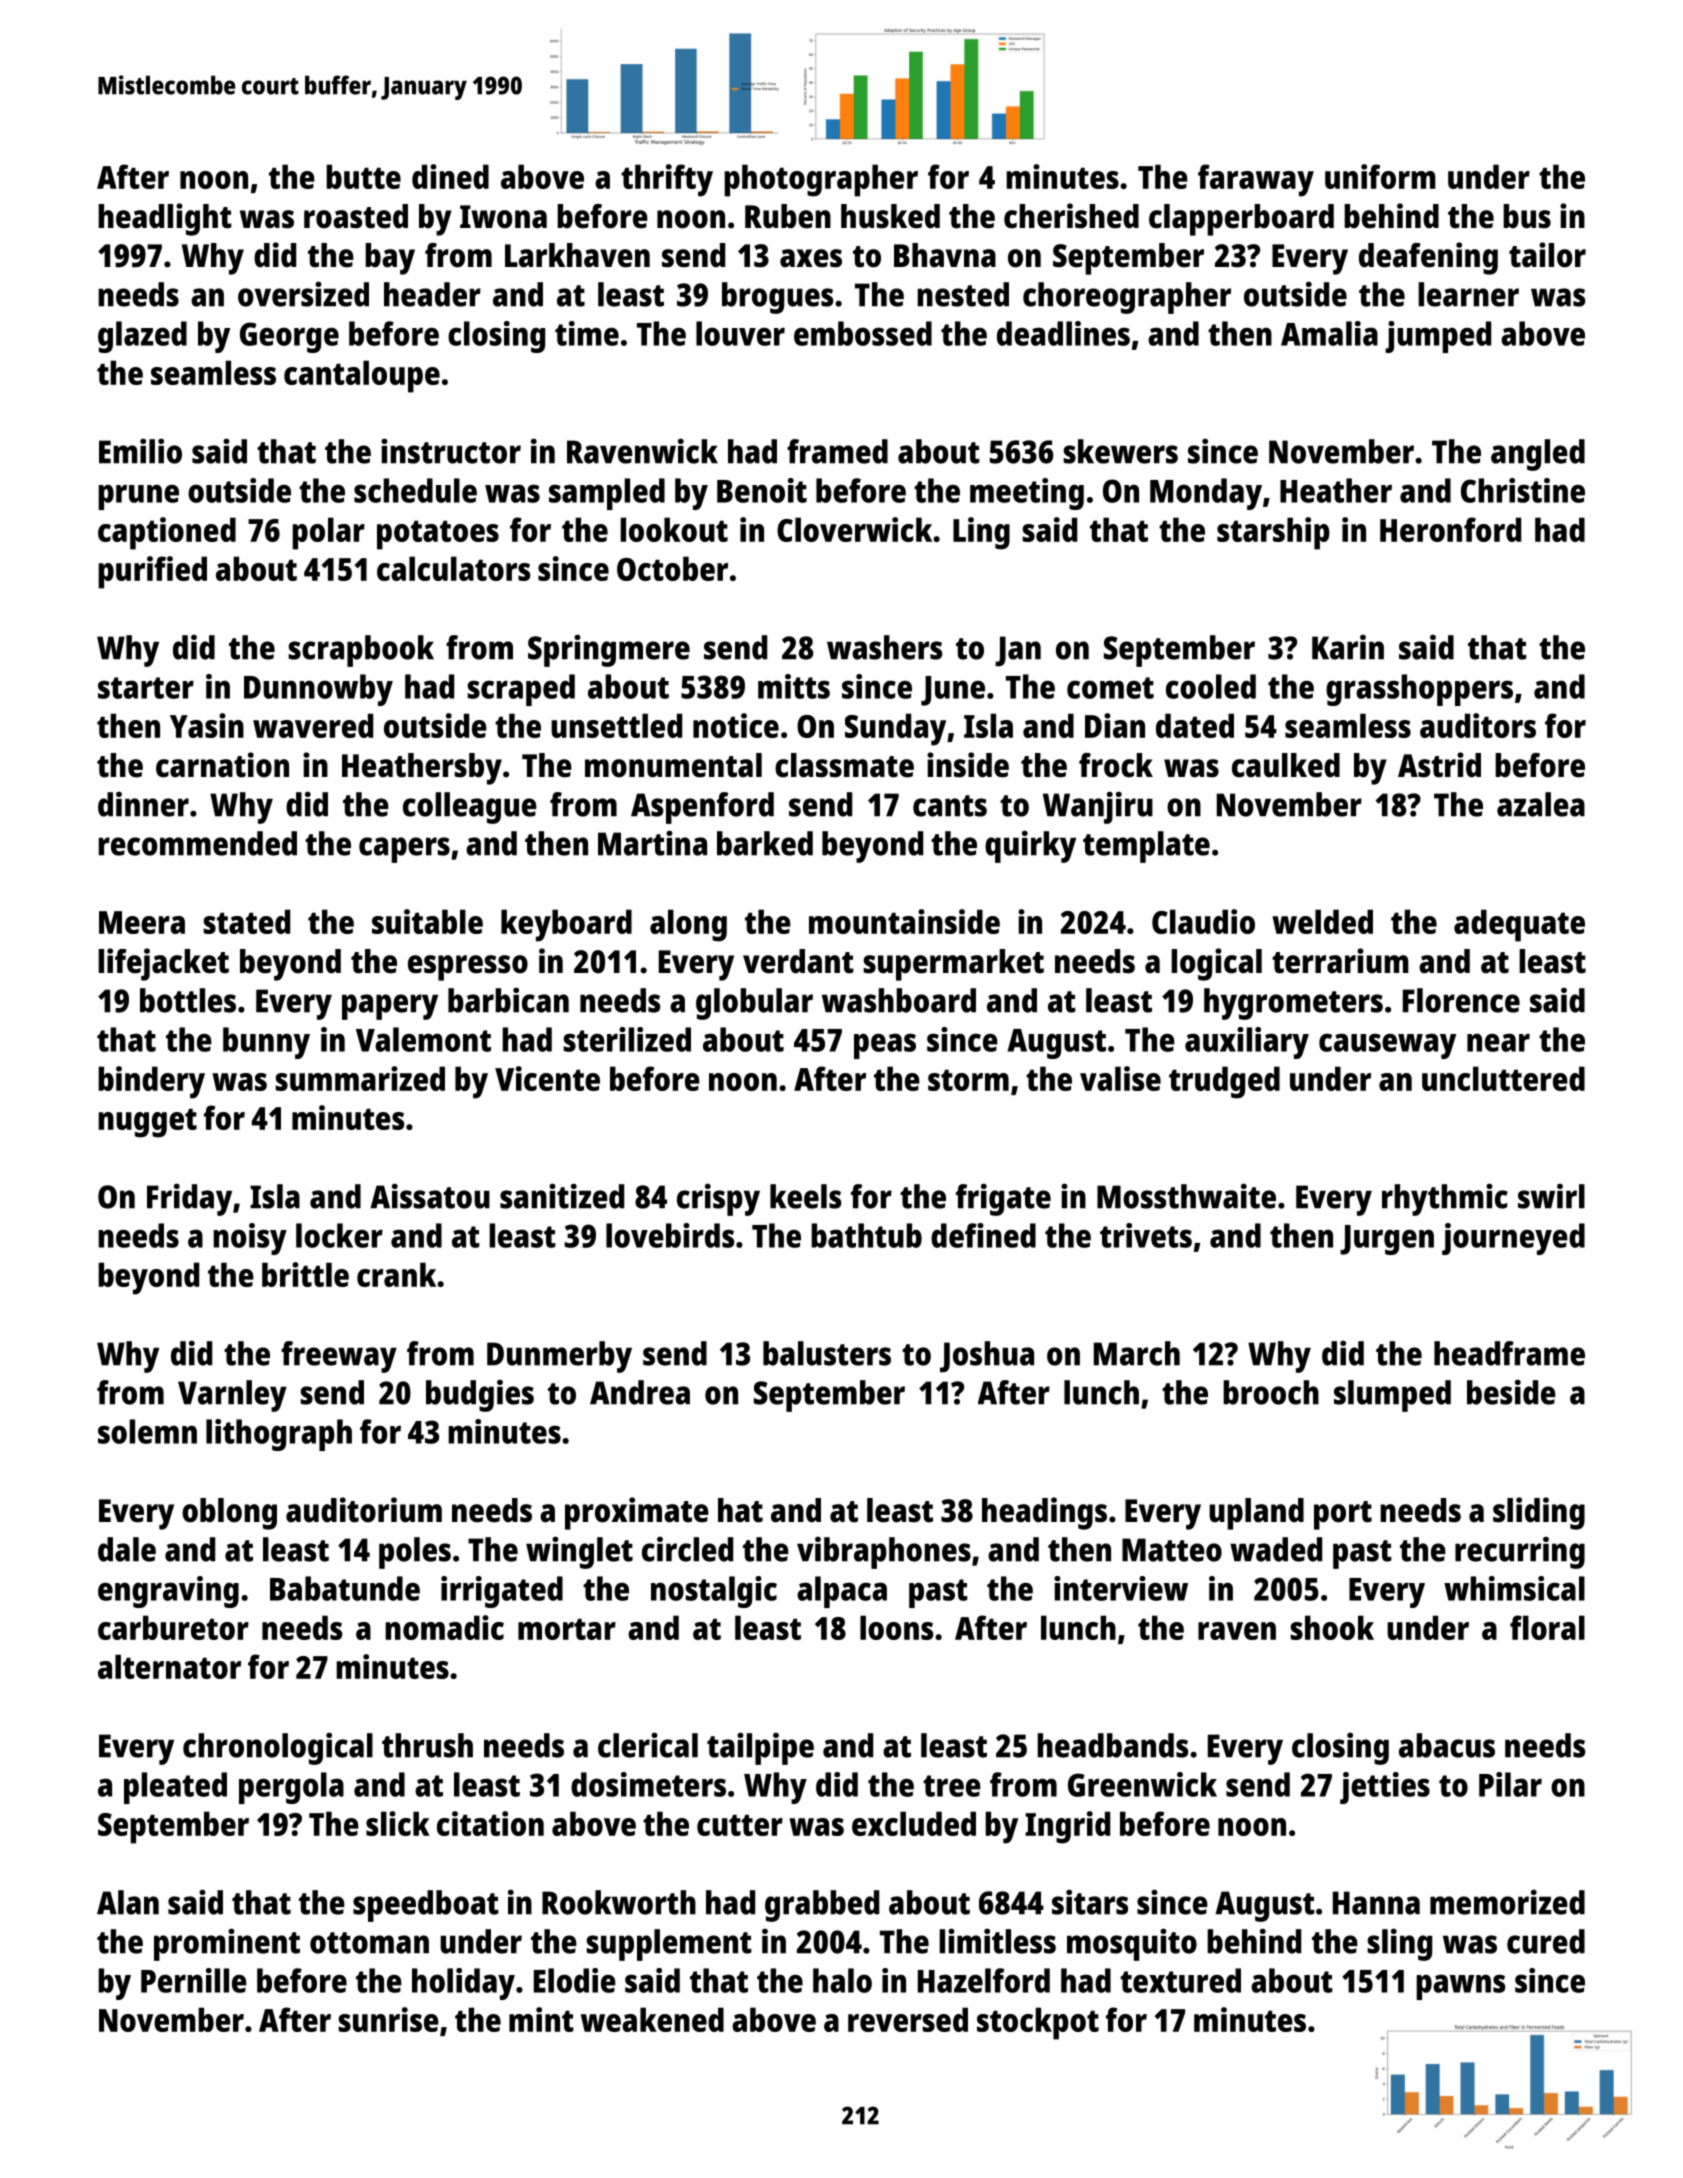 This image has width=1683, height=2178. Describe the element at coordinates (1380, 176) in the image. I see `uniform` at that location.
